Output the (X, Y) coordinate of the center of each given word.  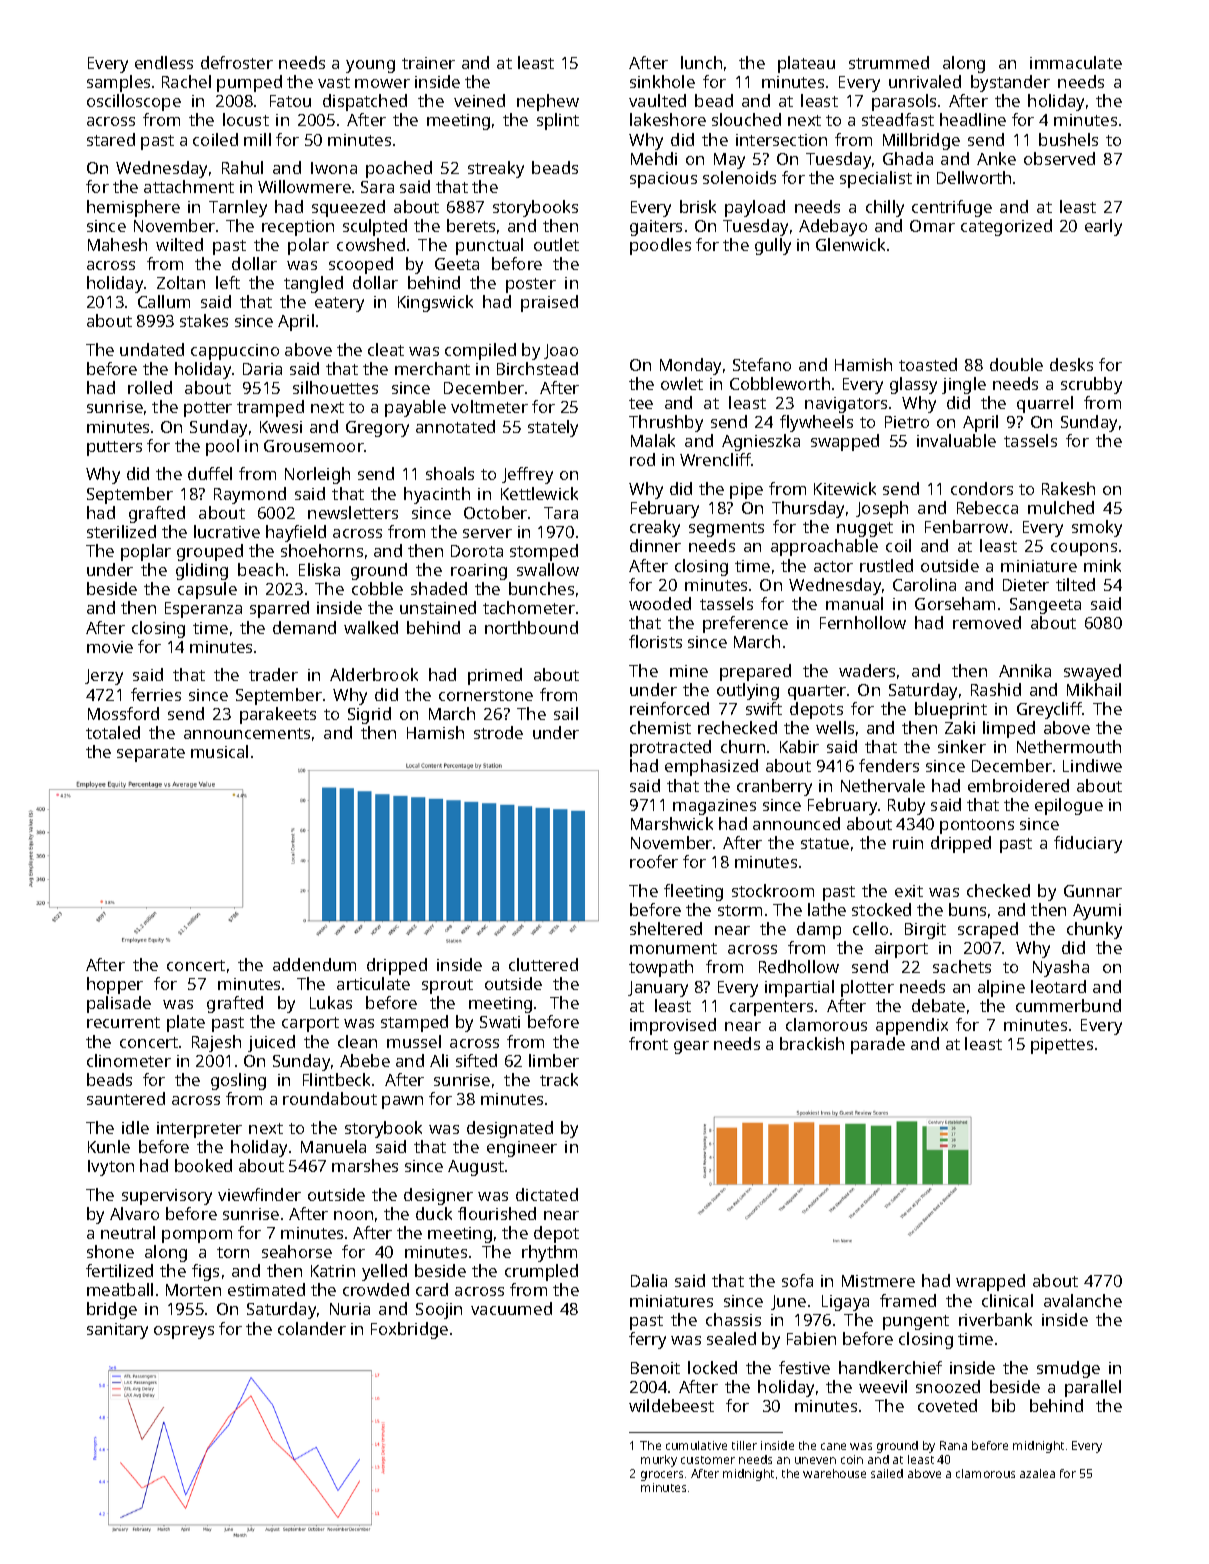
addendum (314, 964)
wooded (660, 603)
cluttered (543, 964)
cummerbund (1068, 1005)
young (370, 66)
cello (870, 928)
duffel (210, 473)
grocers (662, 1476)
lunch (701, 62)
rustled (886, 565)
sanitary (117, 1331)
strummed (889, 62)
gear (691, 1047)
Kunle (109, 1146)
